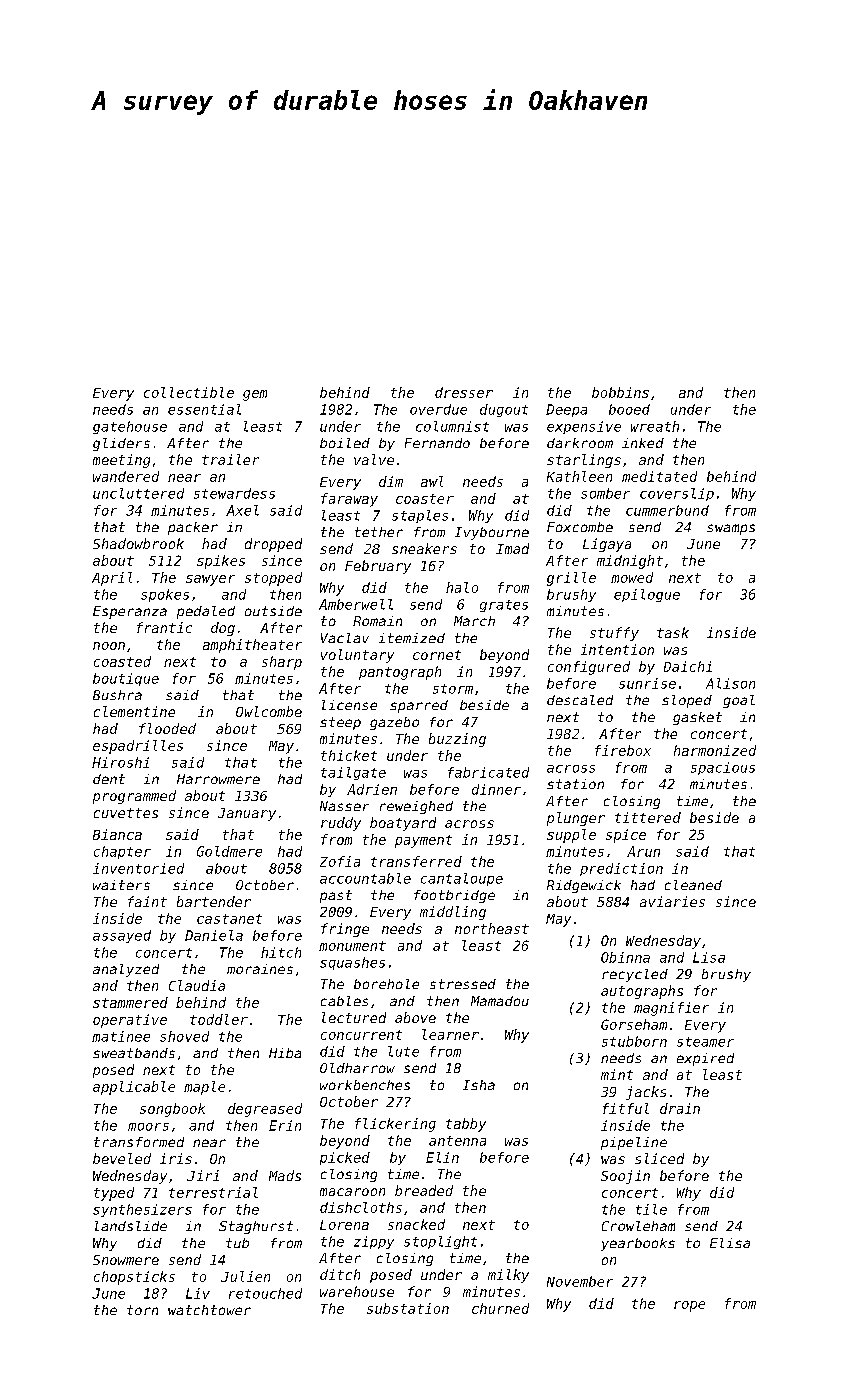  What do you see at coordinates (689, 1306) in the screenshot?
I see `rope` at bounding box center [689, 1306].
